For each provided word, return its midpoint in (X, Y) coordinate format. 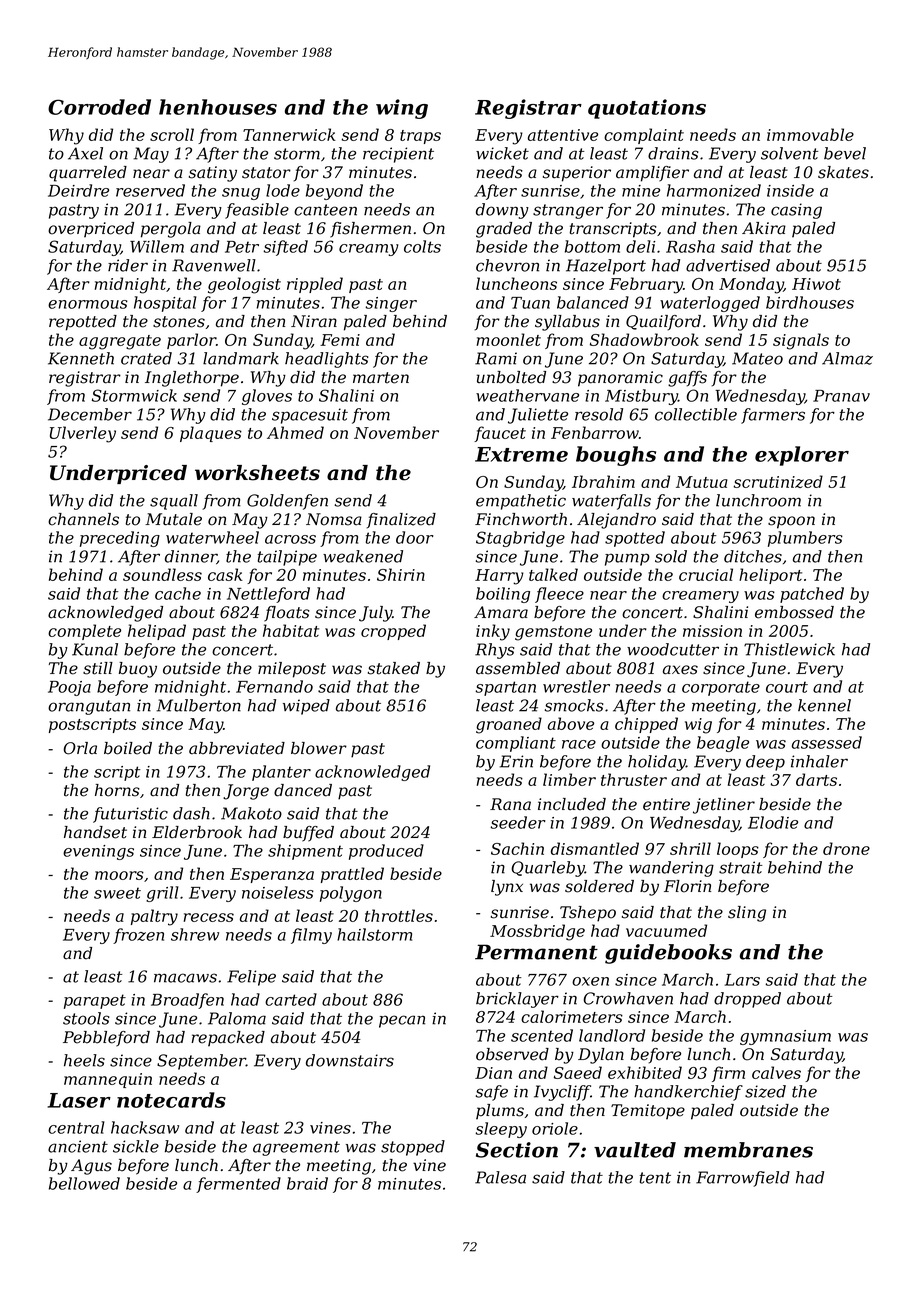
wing (402, 109)
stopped (413, 1148)
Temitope (648, 1112)
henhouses (218, 107)
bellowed (84, 1183)
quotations (647, 109)
